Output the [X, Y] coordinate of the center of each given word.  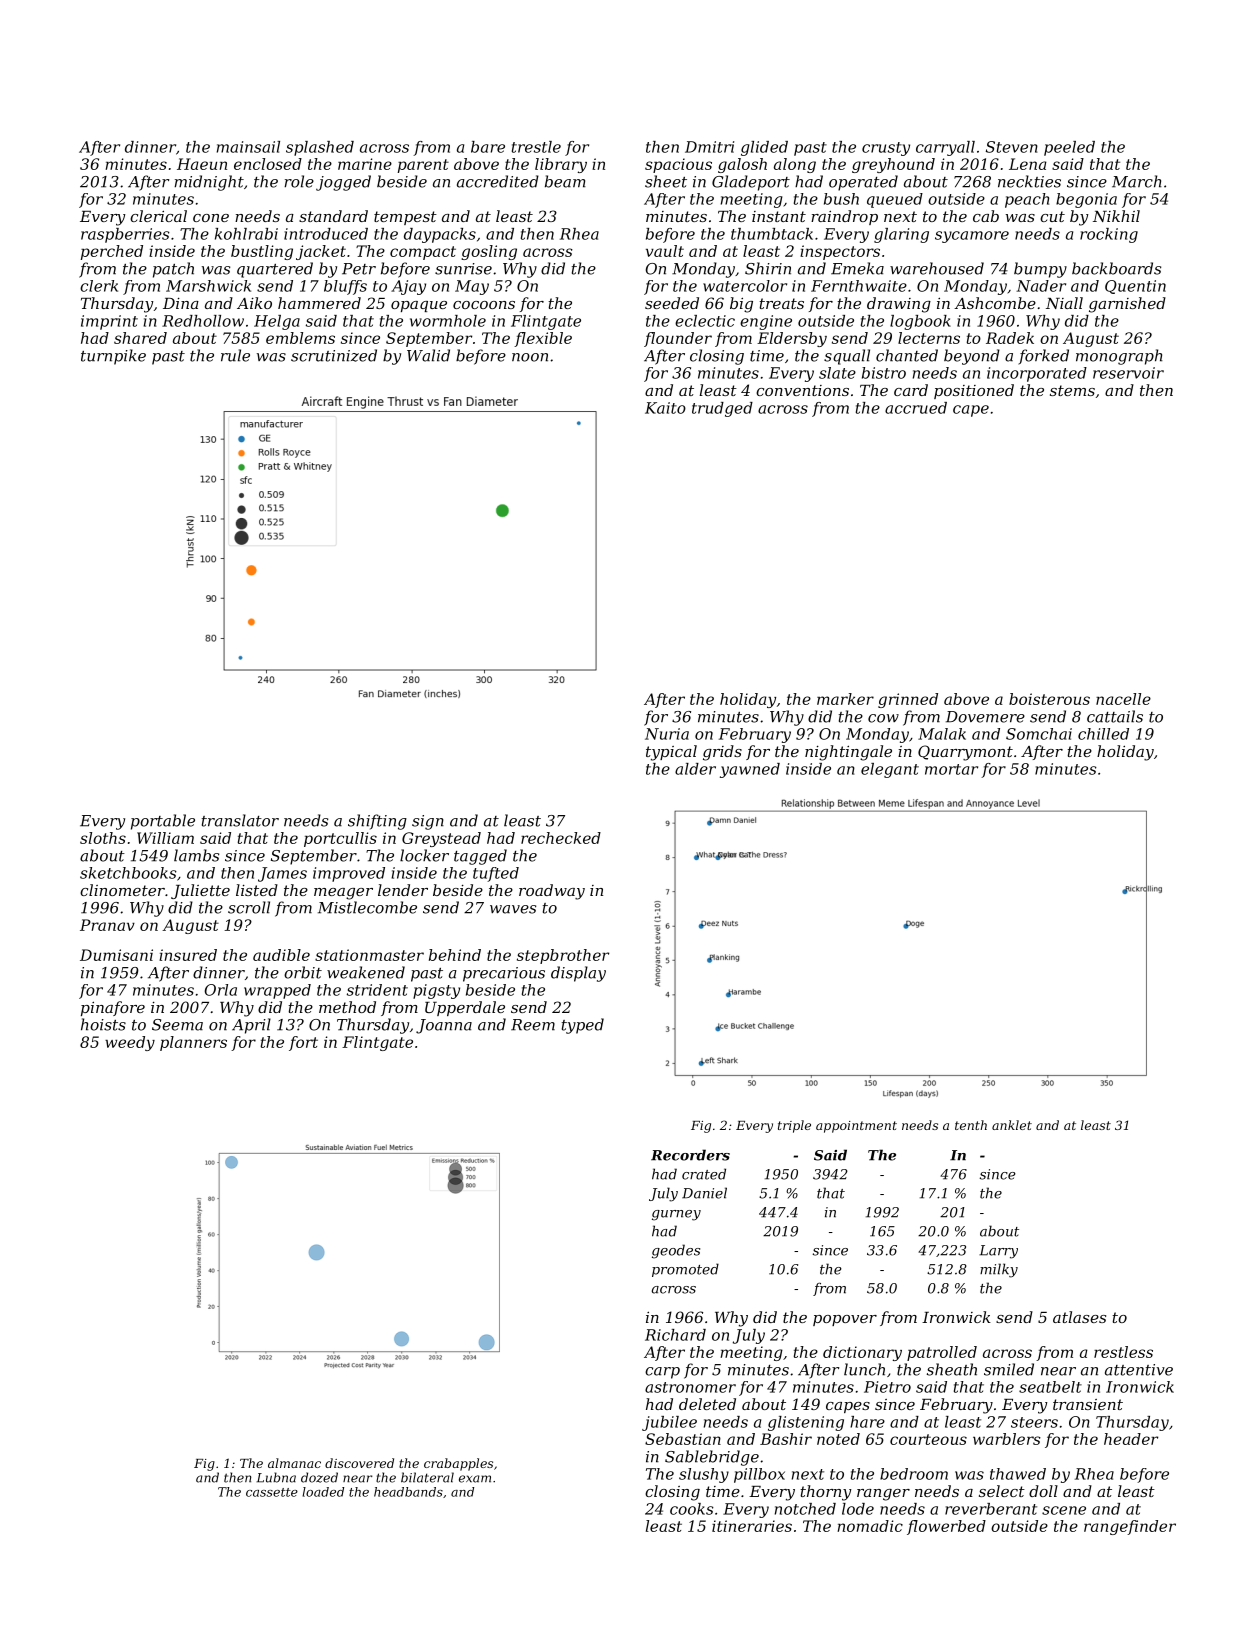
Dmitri [709, 147]
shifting [377, 822]
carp [662, 1373]
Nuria [667, 734]
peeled [1069, 148]
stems [1072, 390]
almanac [294, 1463]
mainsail [248, 147]
